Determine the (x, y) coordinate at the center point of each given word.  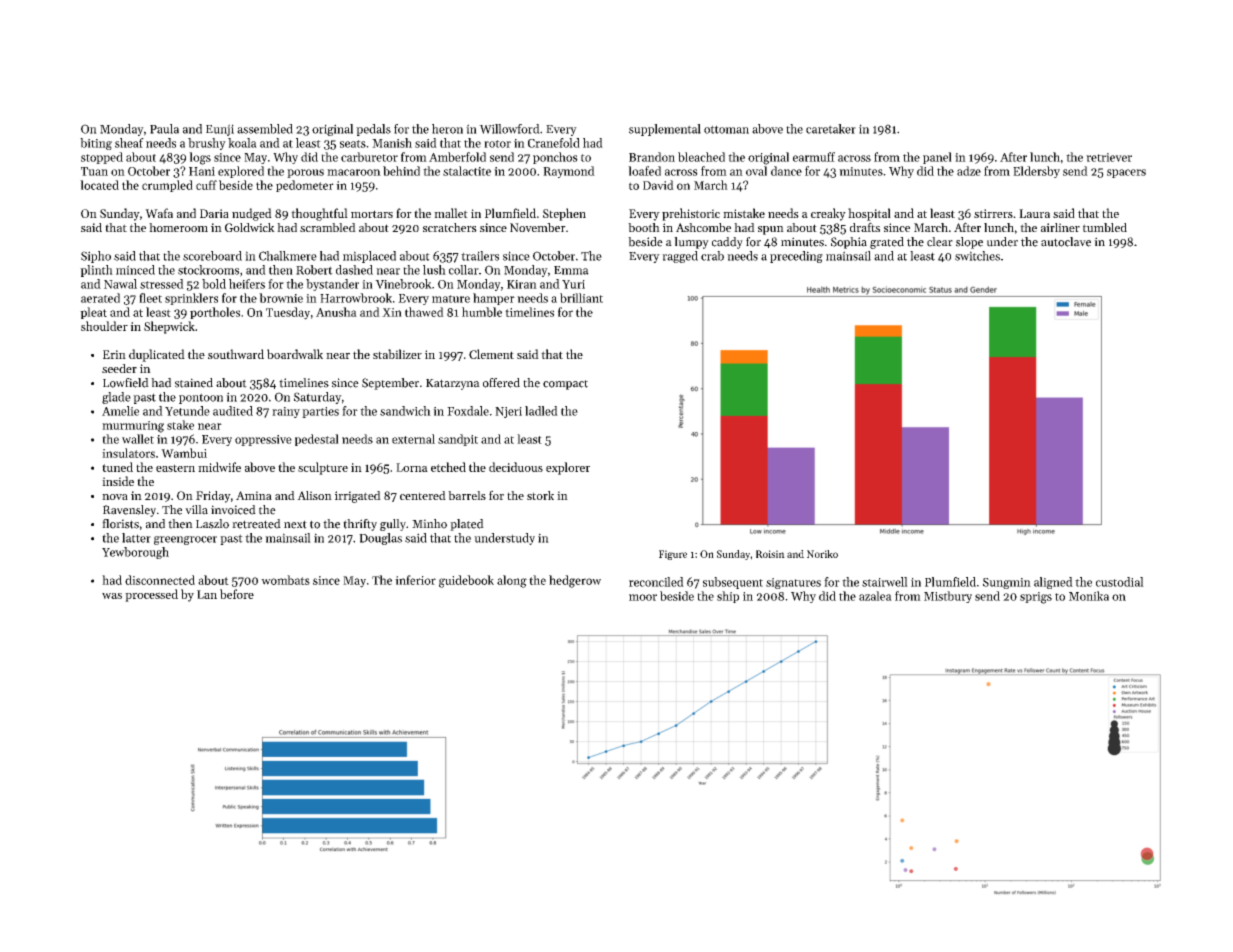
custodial (1120, 582)
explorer (568, 468)
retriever (1109, 157)
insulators (128, 453)
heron (447, 129)
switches (977, 256)
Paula (164, 129)
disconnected (160, 580)
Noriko (822, 554)
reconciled (656, 582)
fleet (150, 298)
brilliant (581, 298)
